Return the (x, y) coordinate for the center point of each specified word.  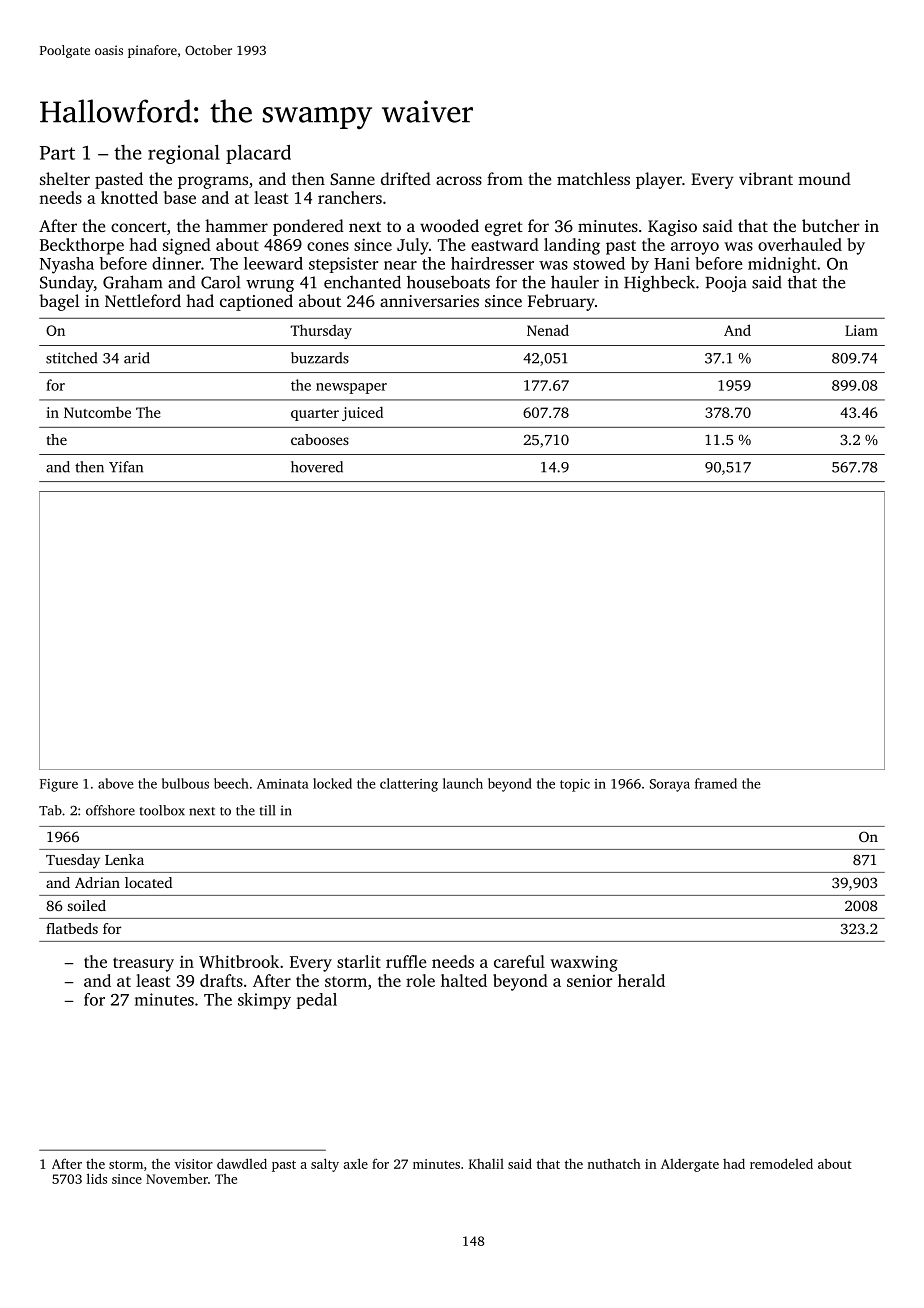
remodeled (781, 1163)
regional (184, 154)
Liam (861, 330)
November (177, 1178)
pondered (308, 227)
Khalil (486, 1164)
